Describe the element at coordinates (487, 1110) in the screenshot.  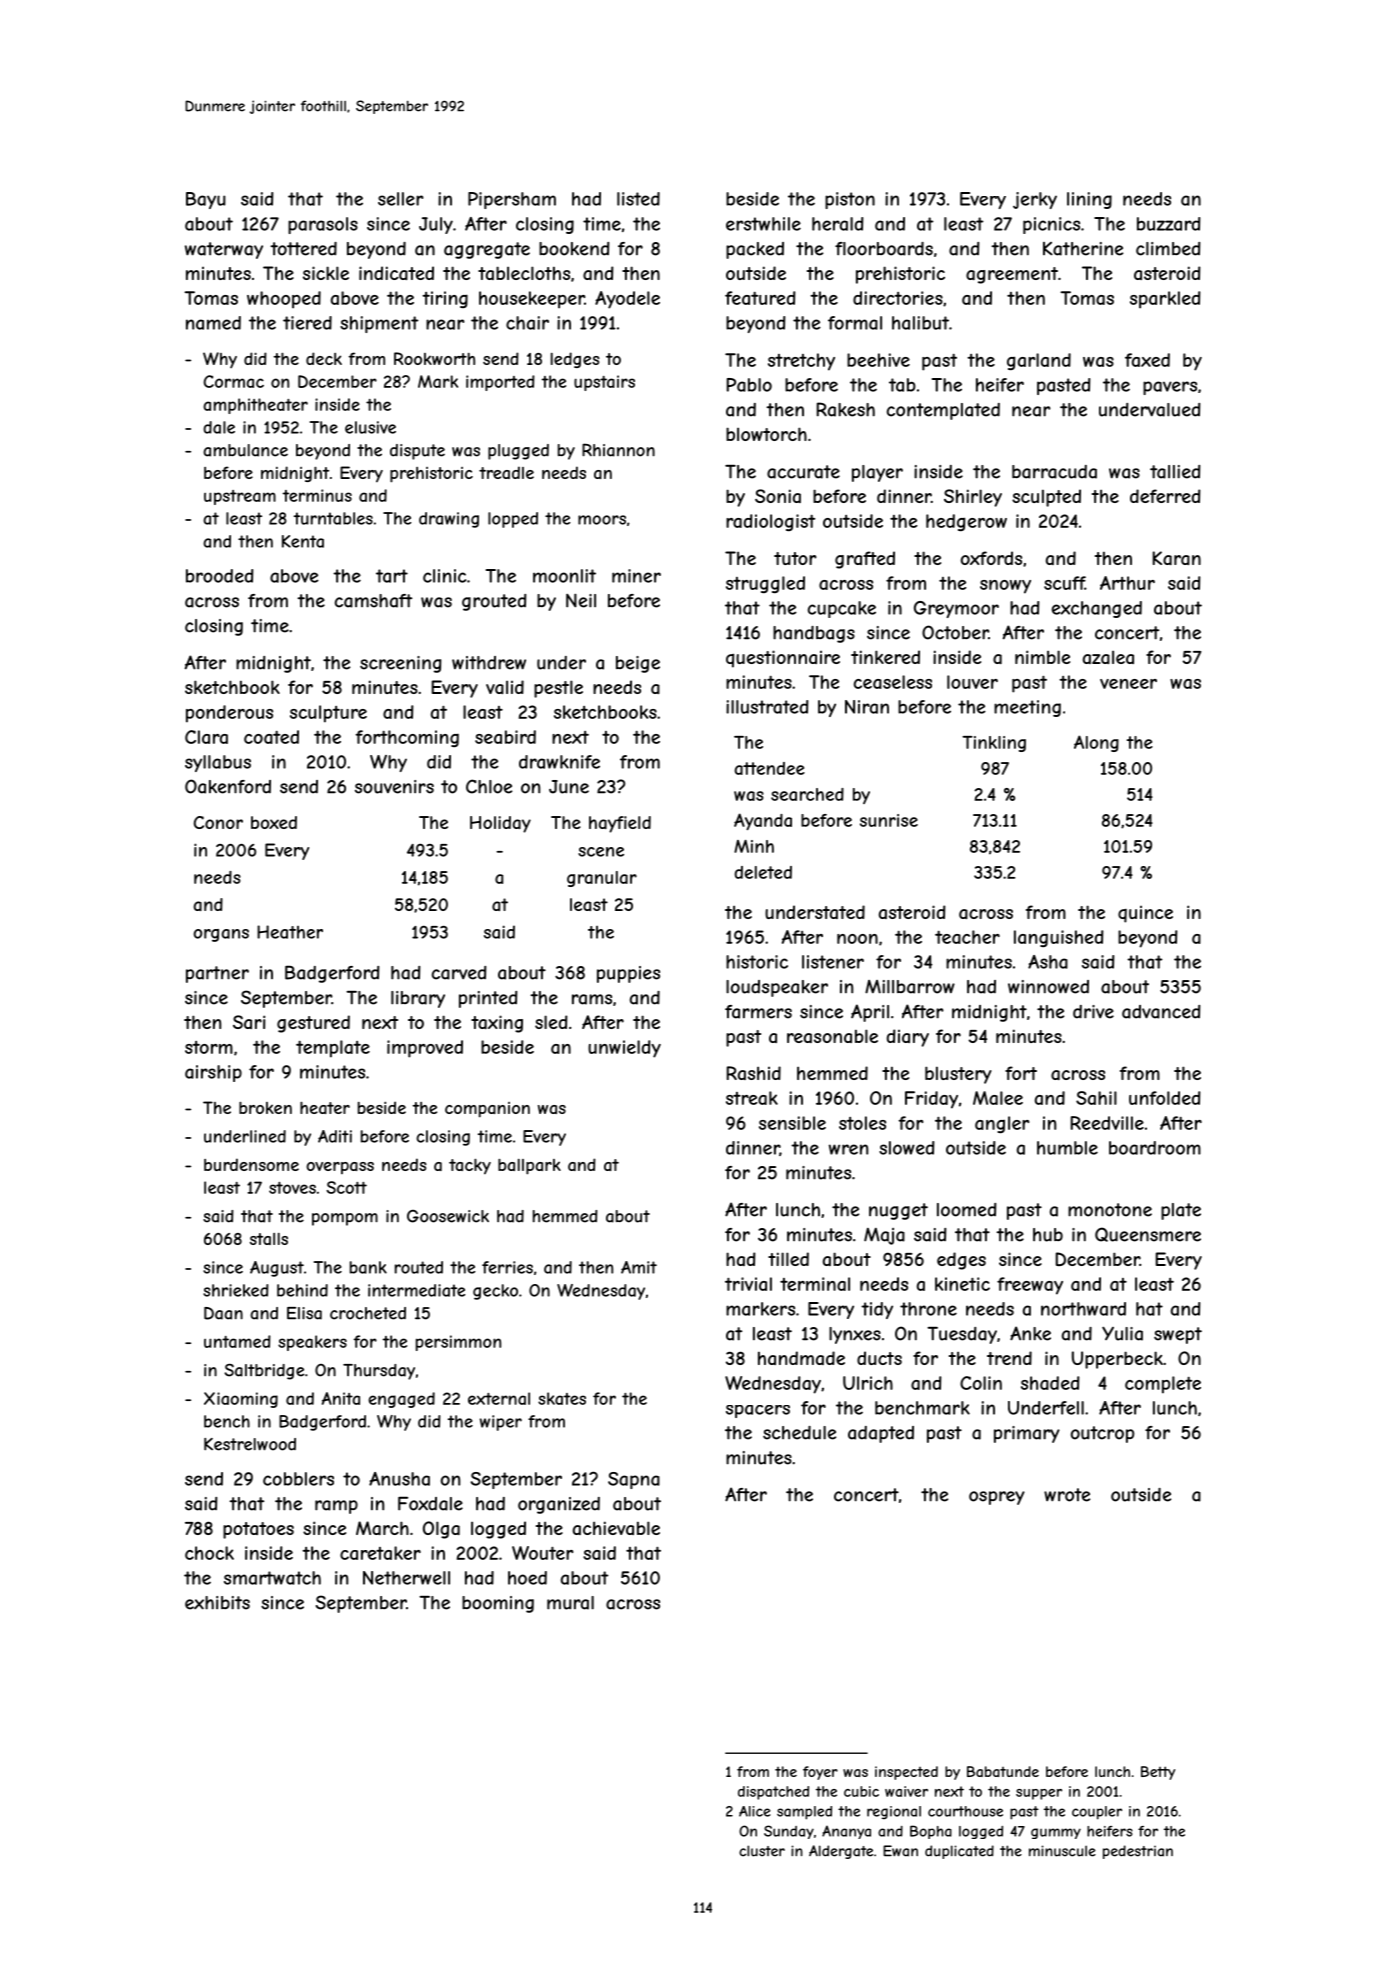
I see `companion` at that location.
